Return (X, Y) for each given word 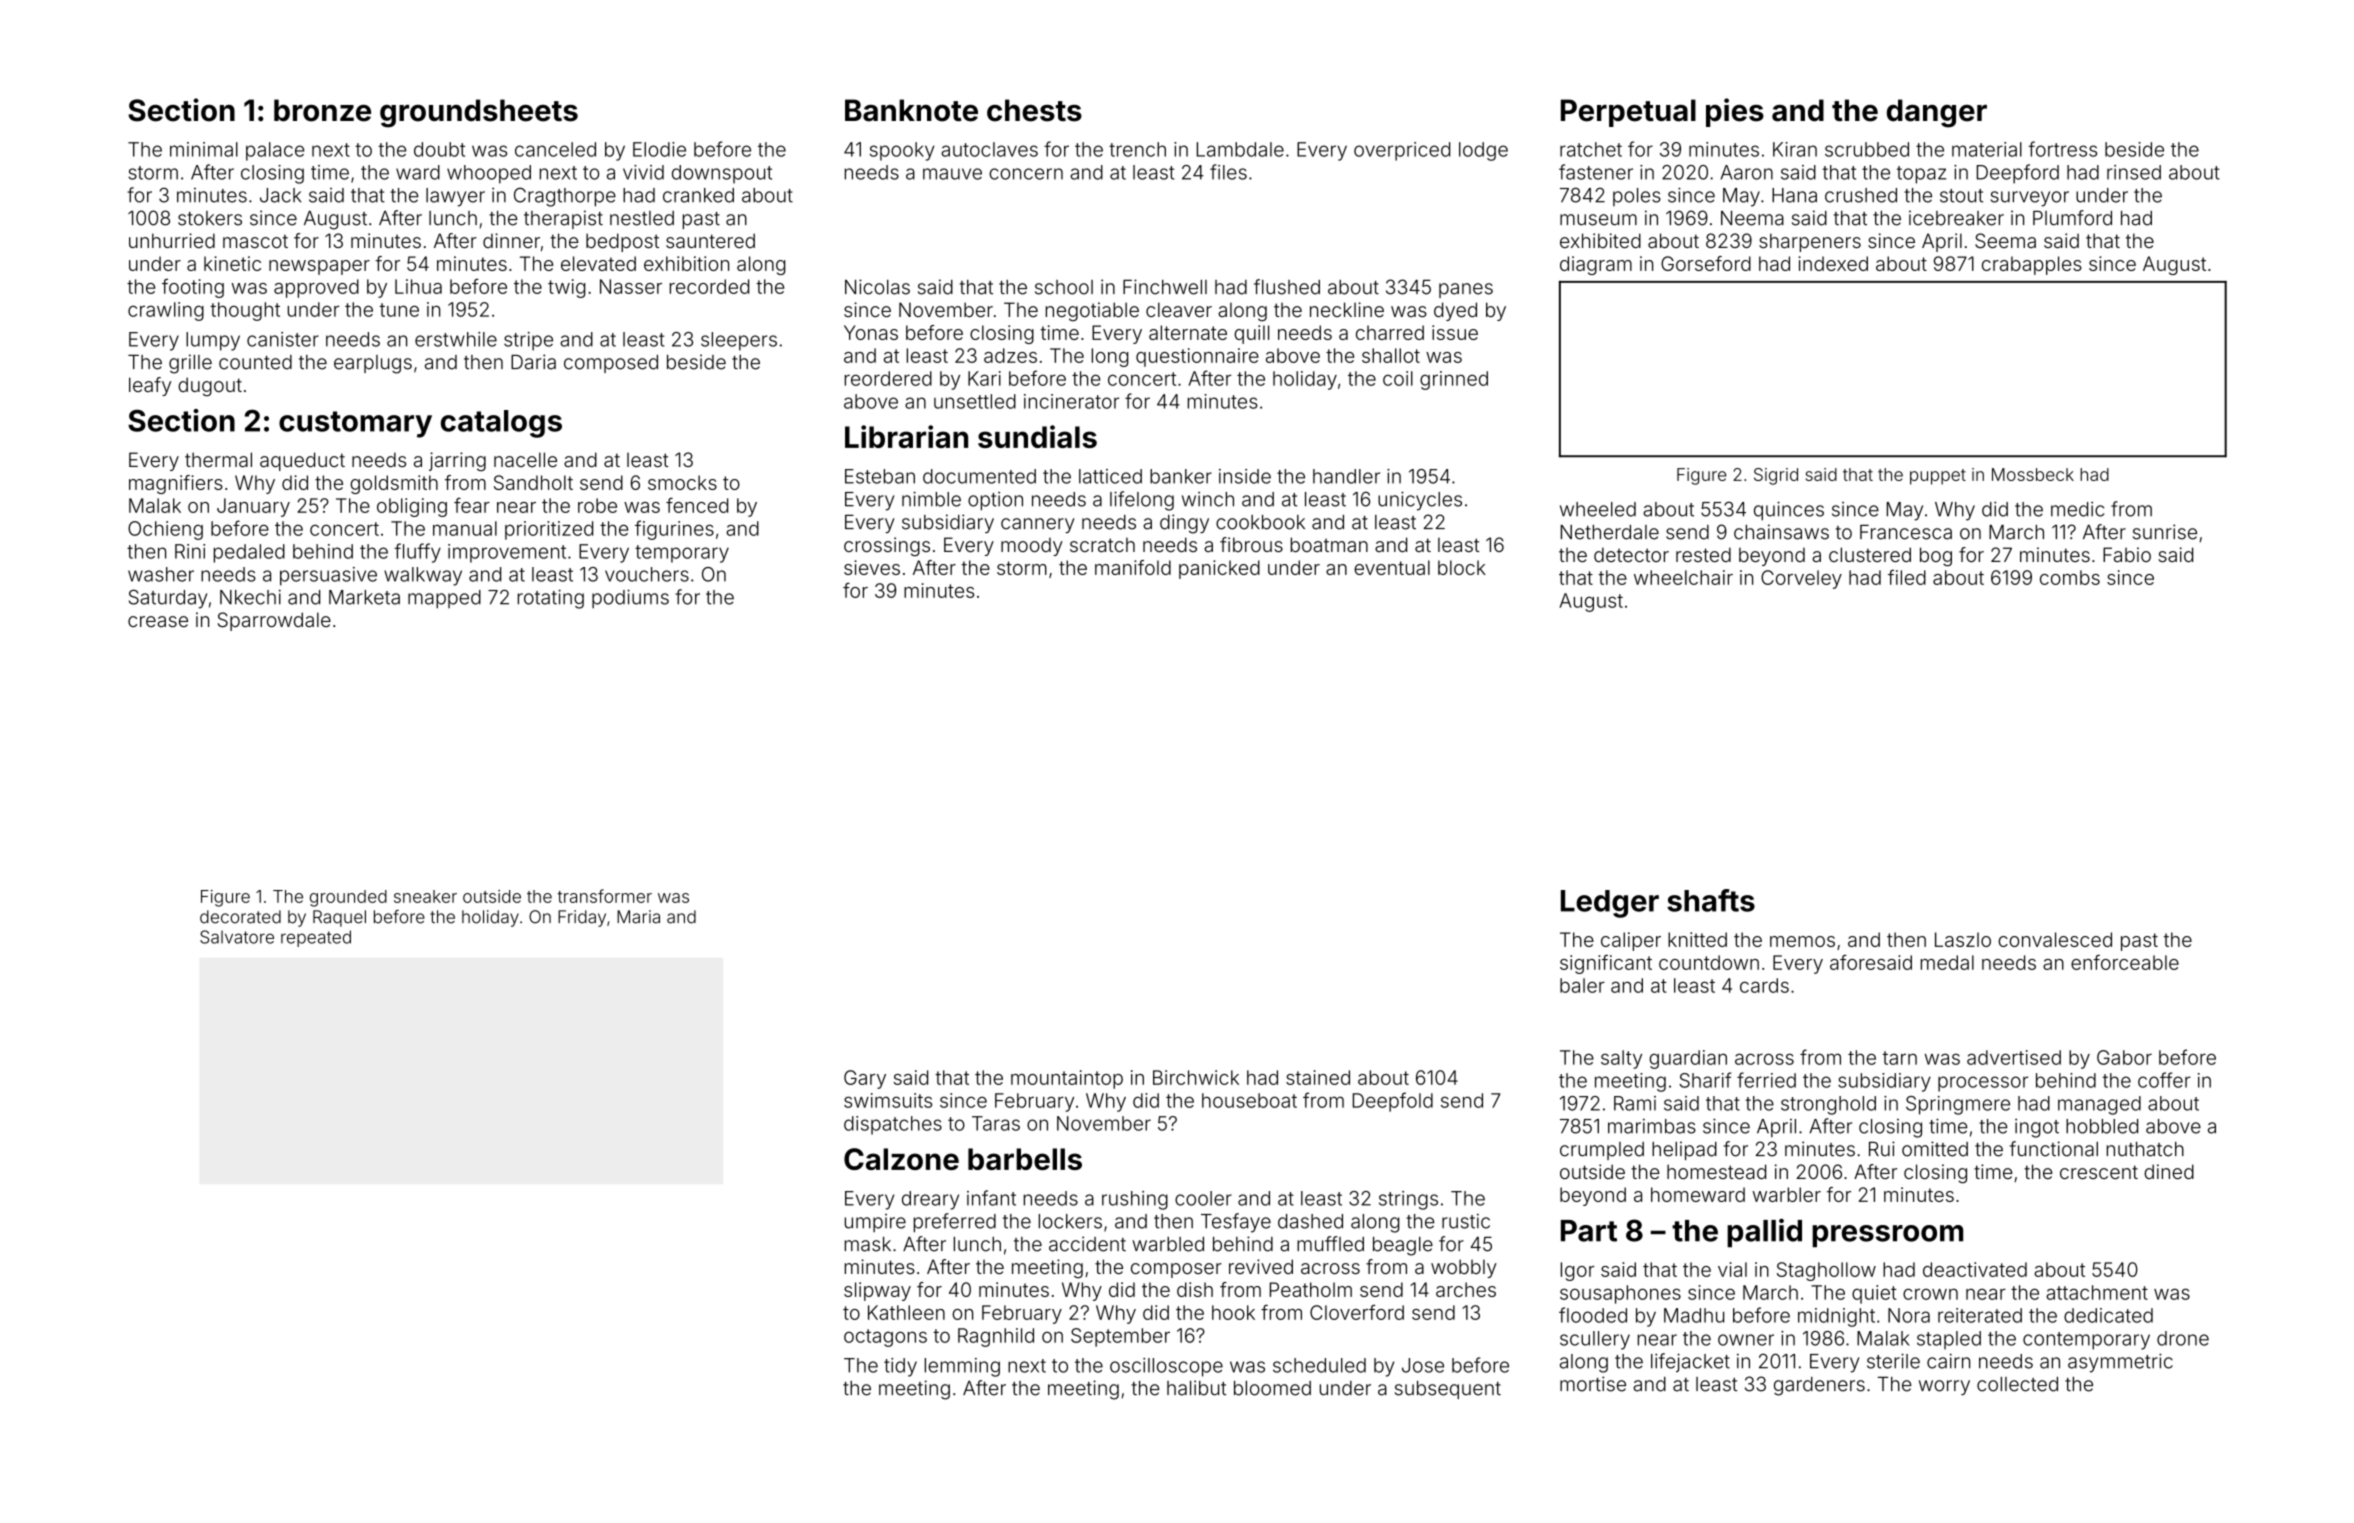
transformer (604, 896)
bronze (322, 110)
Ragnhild (996, 1337)
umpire (875, 1223)
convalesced (2055, 939)
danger (1937, 113)
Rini (190, 551)
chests (1034, 110)
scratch (1102, 544)
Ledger (1610, 904)
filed (1907, 577)
